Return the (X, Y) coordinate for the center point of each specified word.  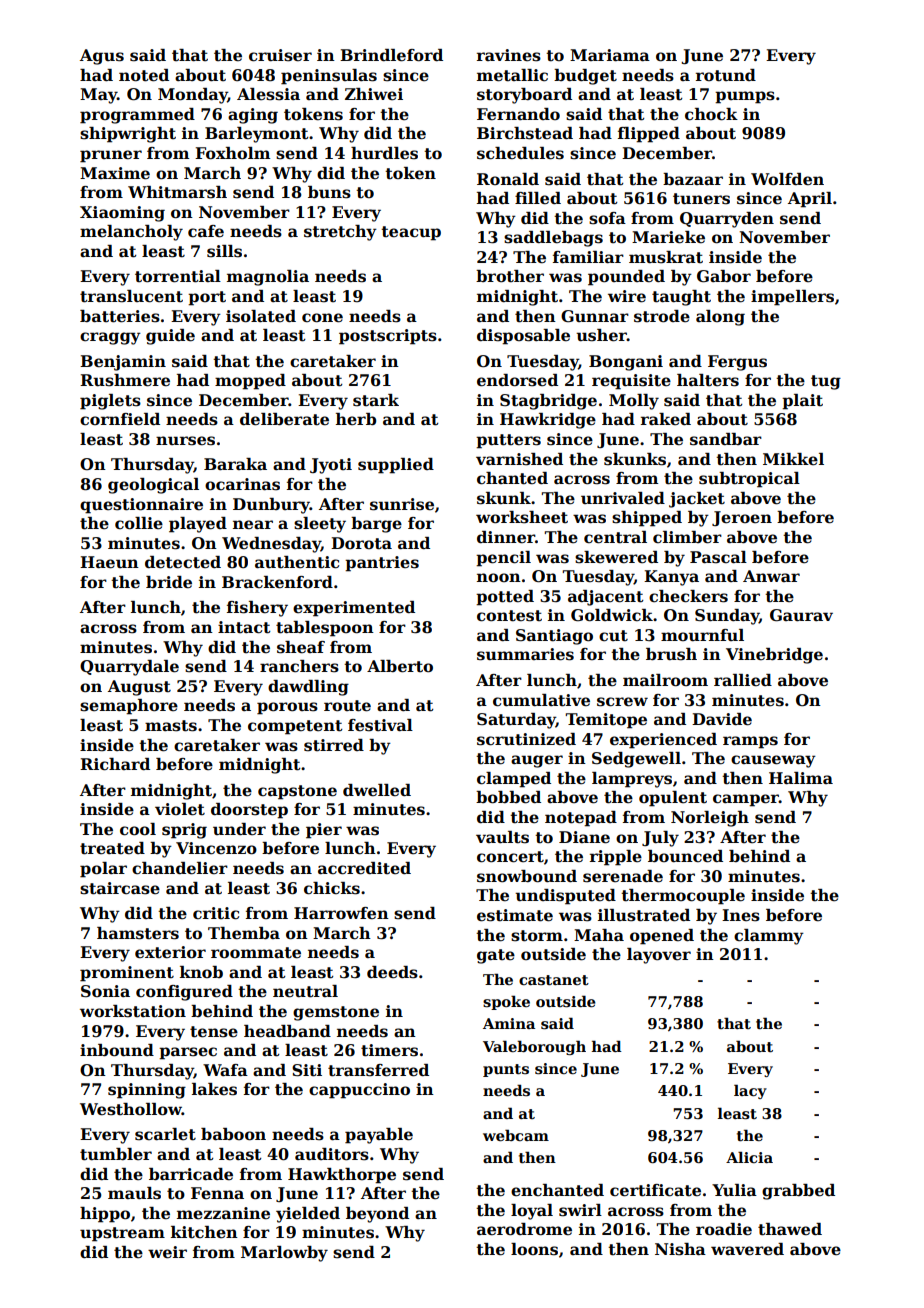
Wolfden (787, 179)
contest (509, 616)
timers (389, 1050)
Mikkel (793, 459)
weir (167, 1252)
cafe (206, 231)
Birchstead (525, 133)
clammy (769, 937)
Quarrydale (129, 668)
